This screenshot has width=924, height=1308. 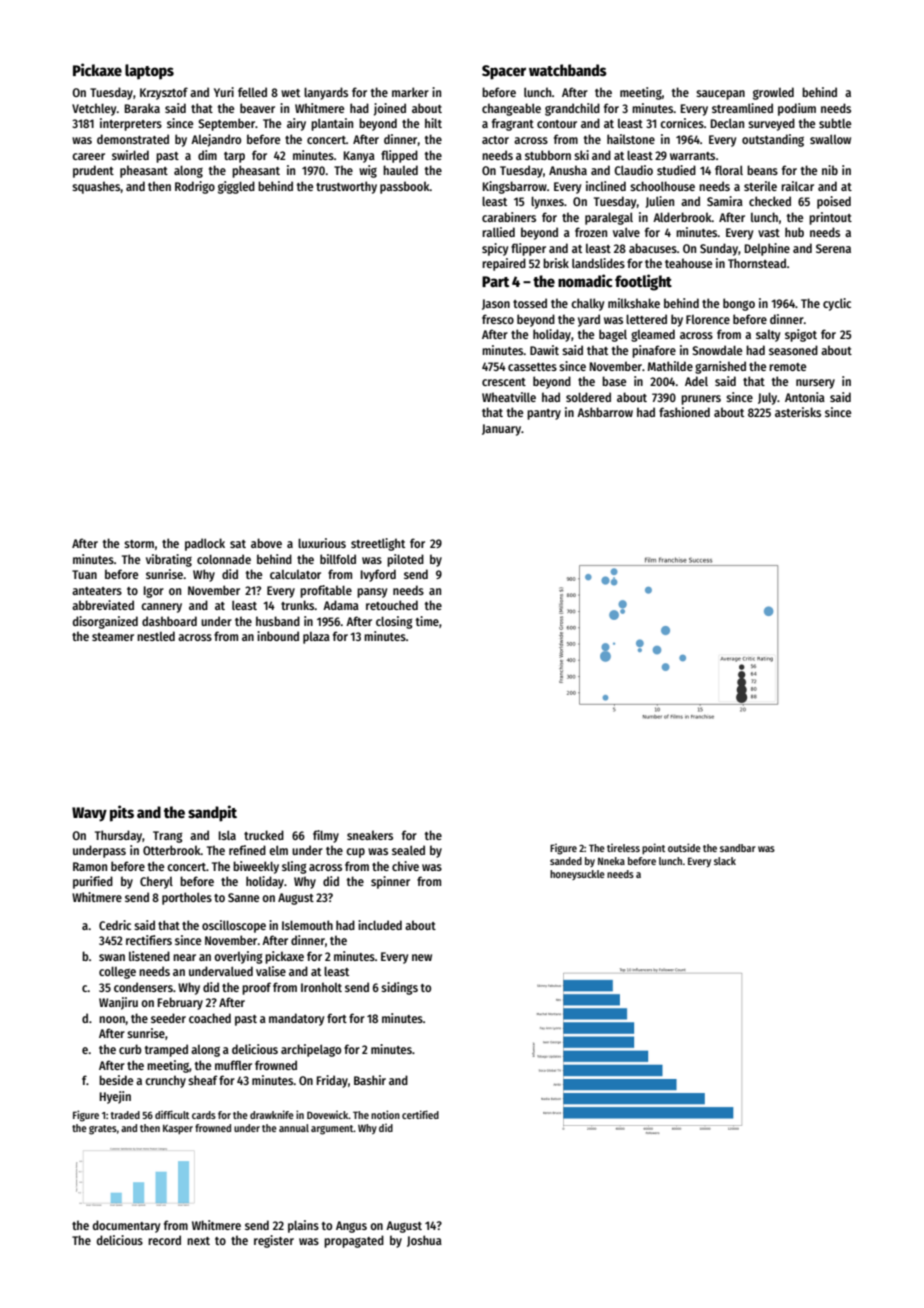 I want to click on Spacer, so click(x=504, y=72).
